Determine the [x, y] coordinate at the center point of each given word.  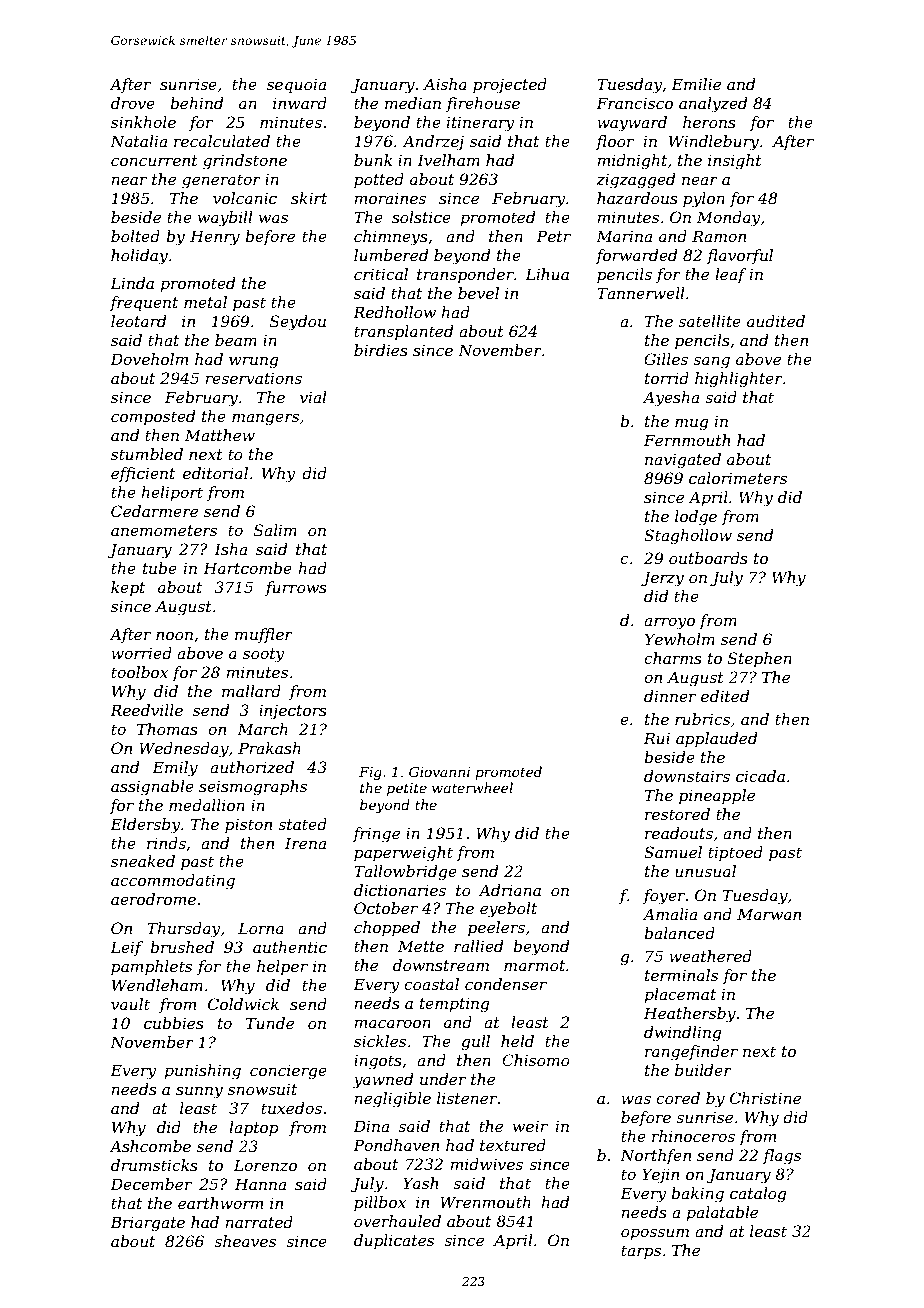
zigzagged [636, 181]
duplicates [394, 1241]
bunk [373, 160]
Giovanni [439, 771]
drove [133, 103]
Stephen [760, 659]
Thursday [184, 930]
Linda [132, 283]
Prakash [269, 748]
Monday [729, 219]
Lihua [547, 274]
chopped [387, 928]
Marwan [769, 914]
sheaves [245, 1241]
